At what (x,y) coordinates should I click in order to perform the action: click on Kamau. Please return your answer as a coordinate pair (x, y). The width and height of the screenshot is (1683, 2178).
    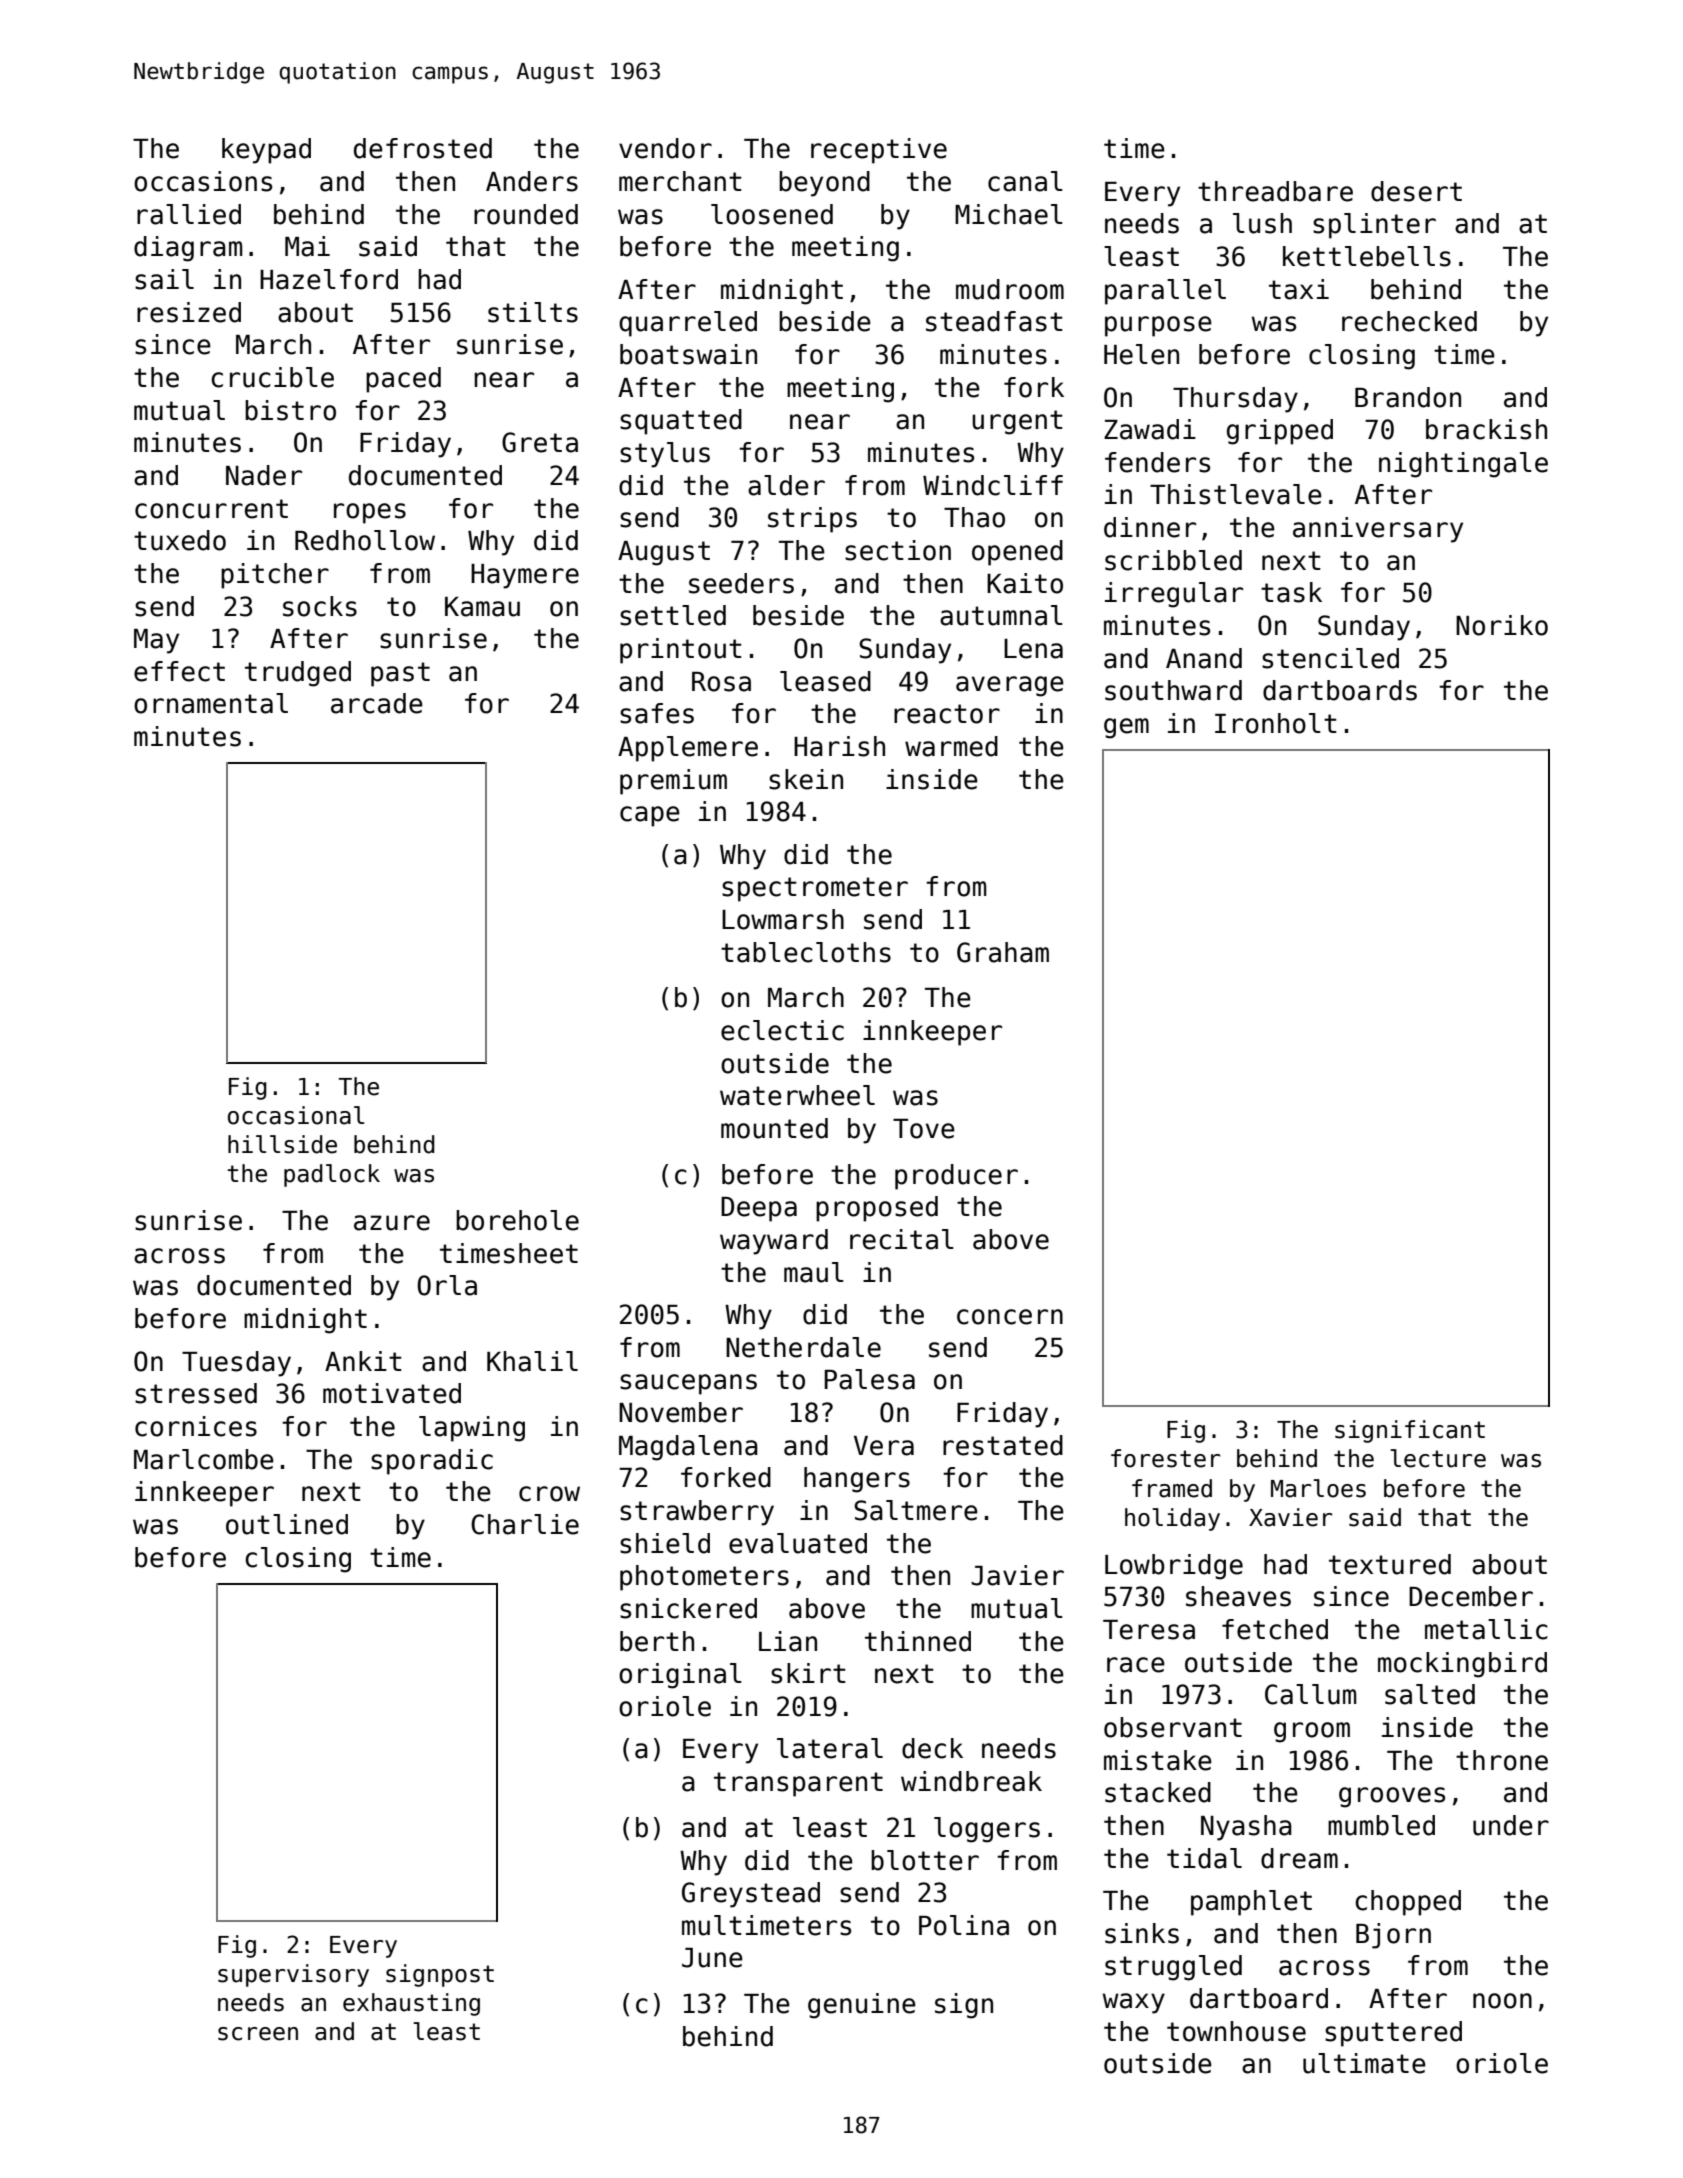
    Looking at the image, I should click on (482, 607).
